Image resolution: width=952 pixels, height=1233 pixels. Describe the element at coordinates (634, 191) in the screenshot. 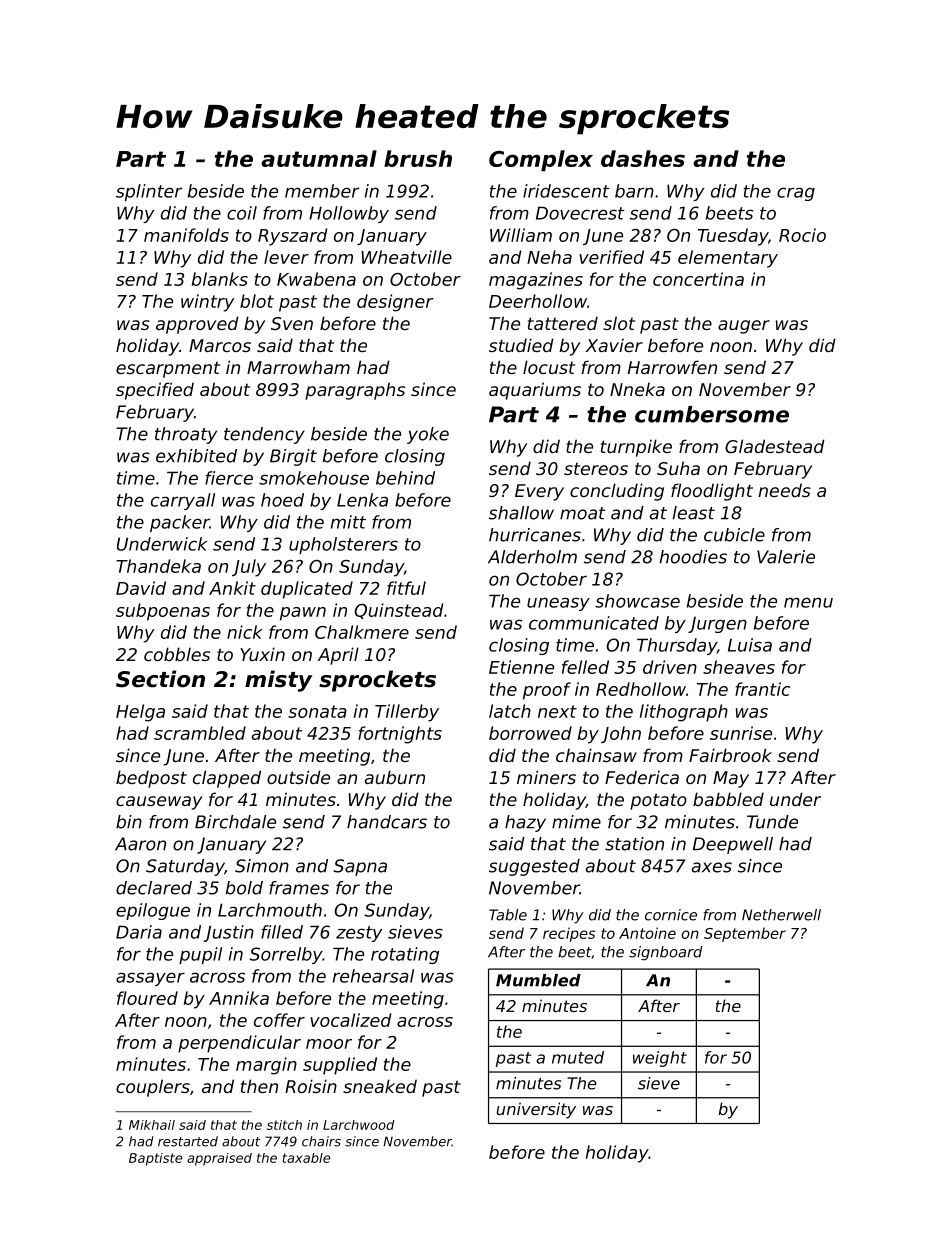

I see `barn` at that location.
